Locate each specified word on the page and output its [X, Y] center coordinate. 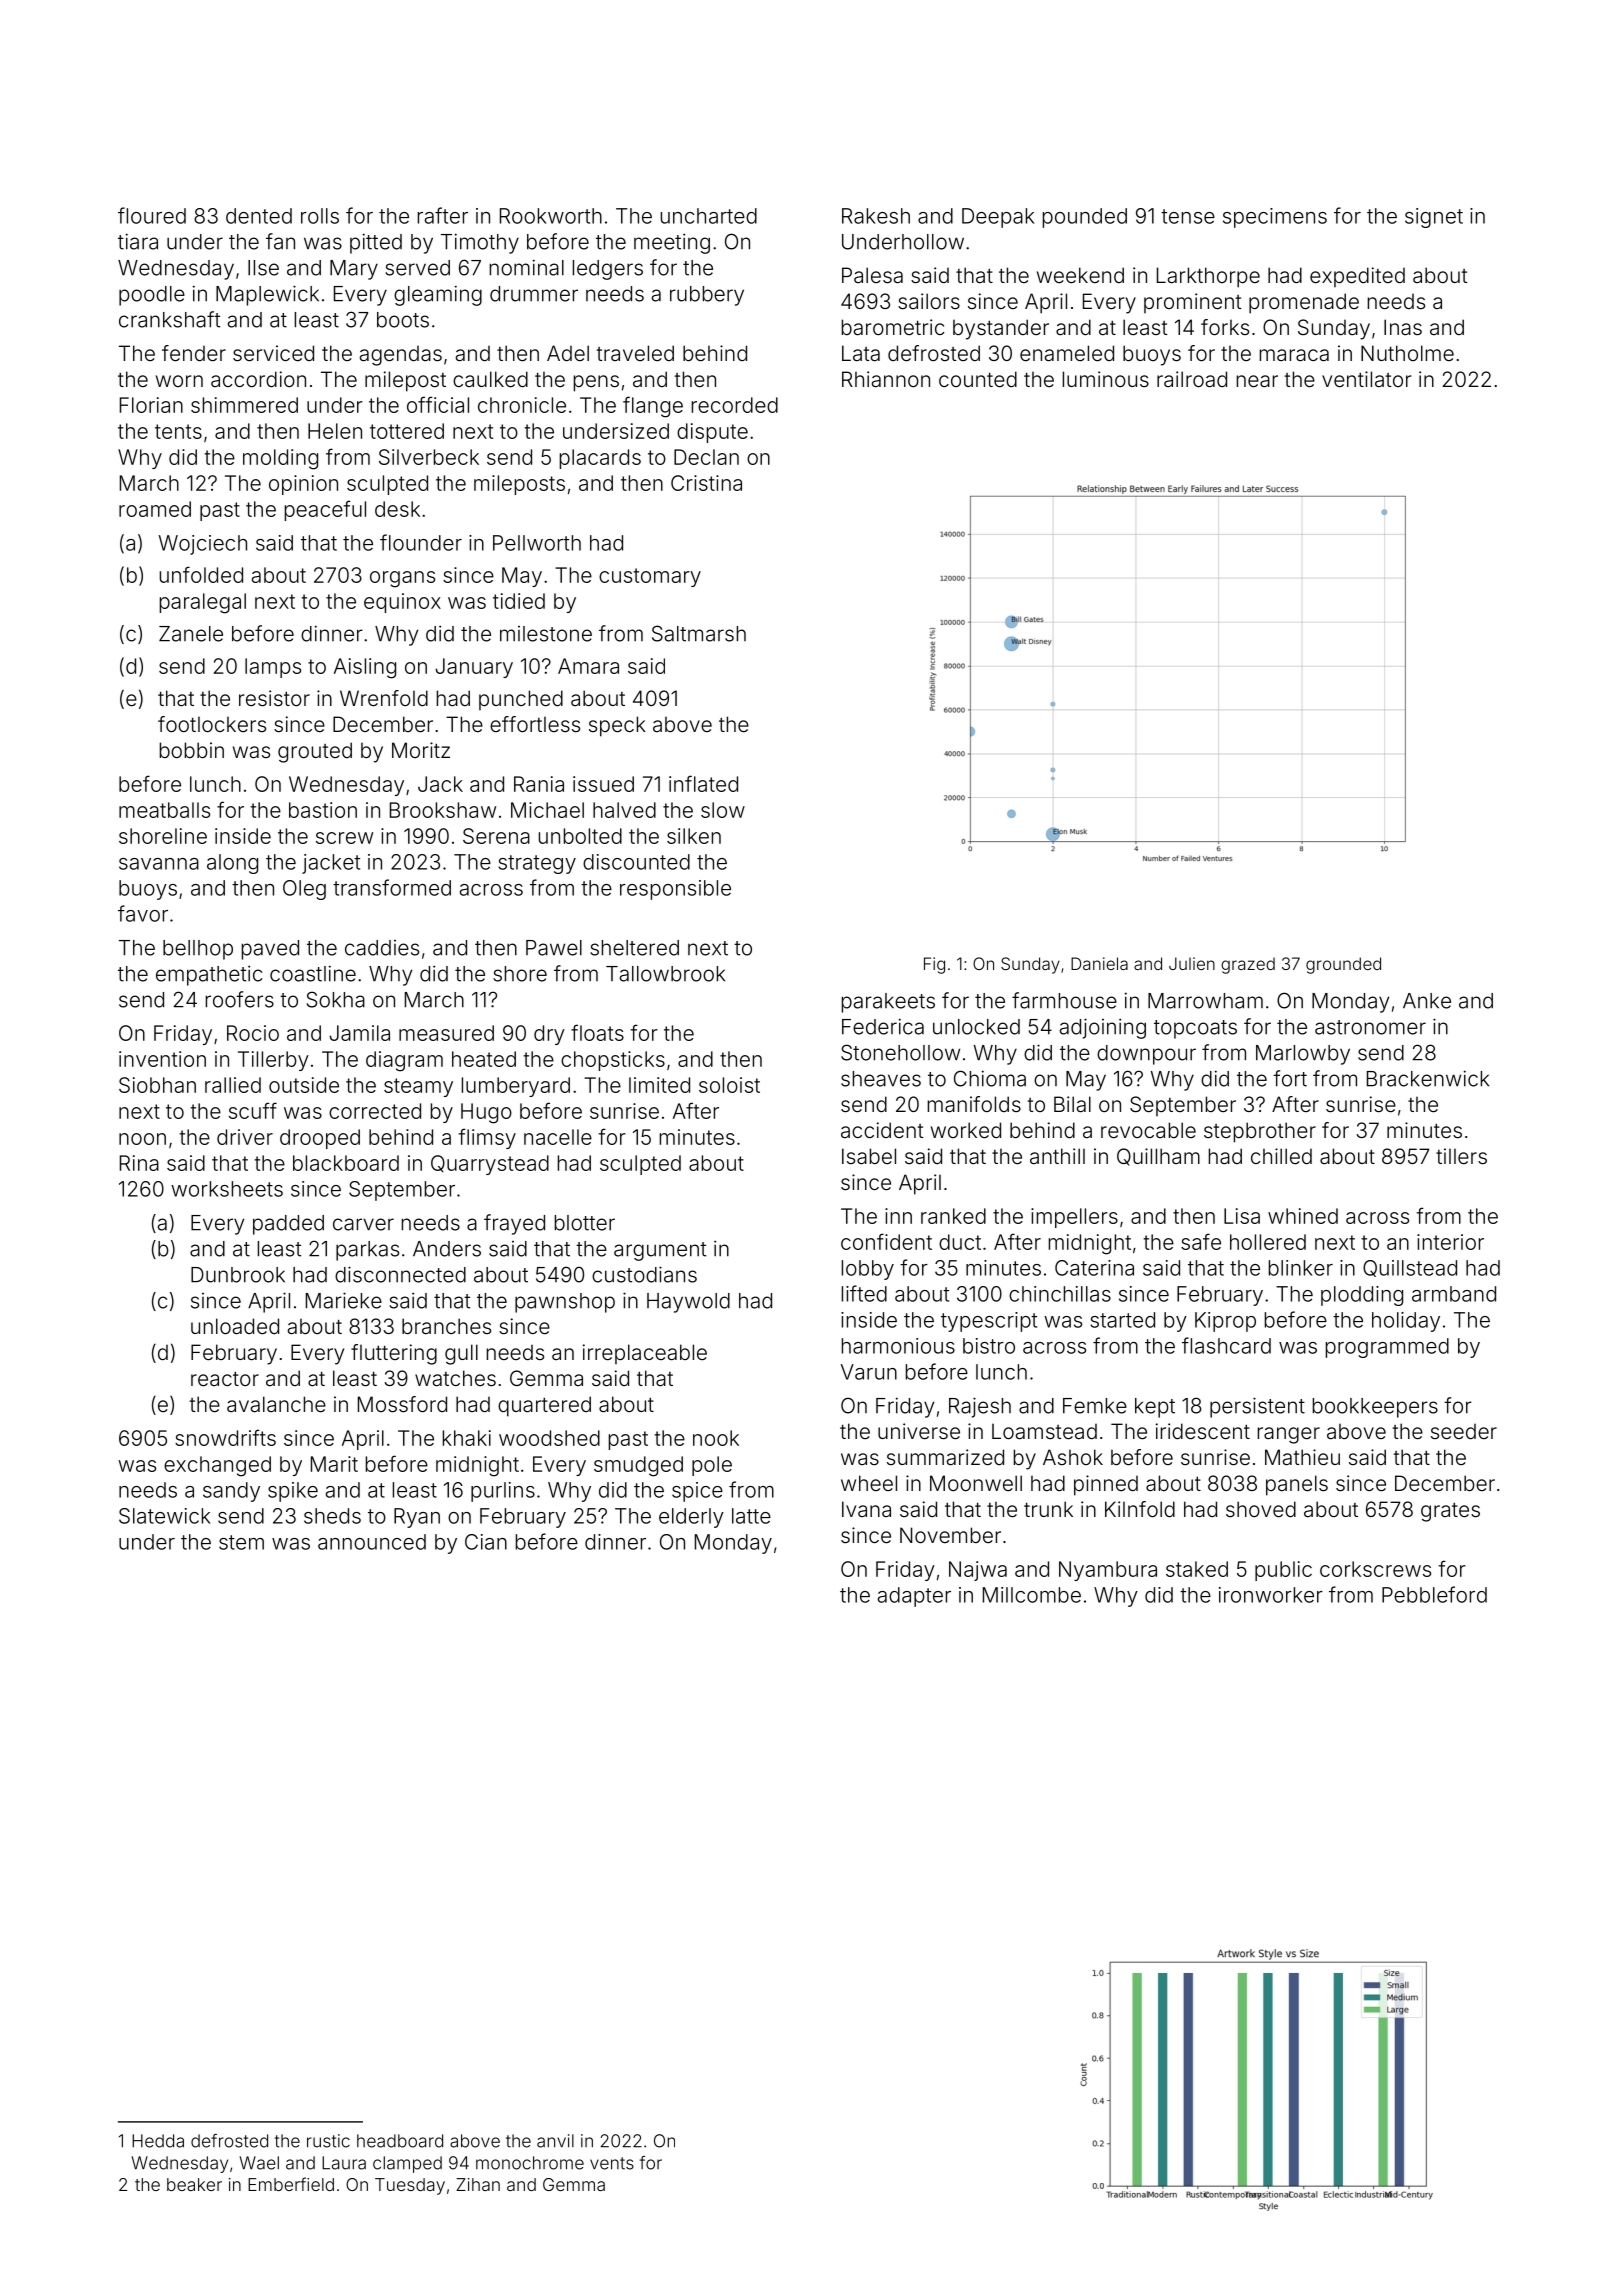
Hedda [158, 2141]
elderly [691, 1518]
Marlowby [1303, 1055]
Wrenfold [384, 698]
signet [1434, 218]
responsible [675, 890]
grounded [1343, 965]
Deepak [998, 218]
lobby [868, 1270]
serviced [273, 353]
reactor [225, 1378]
